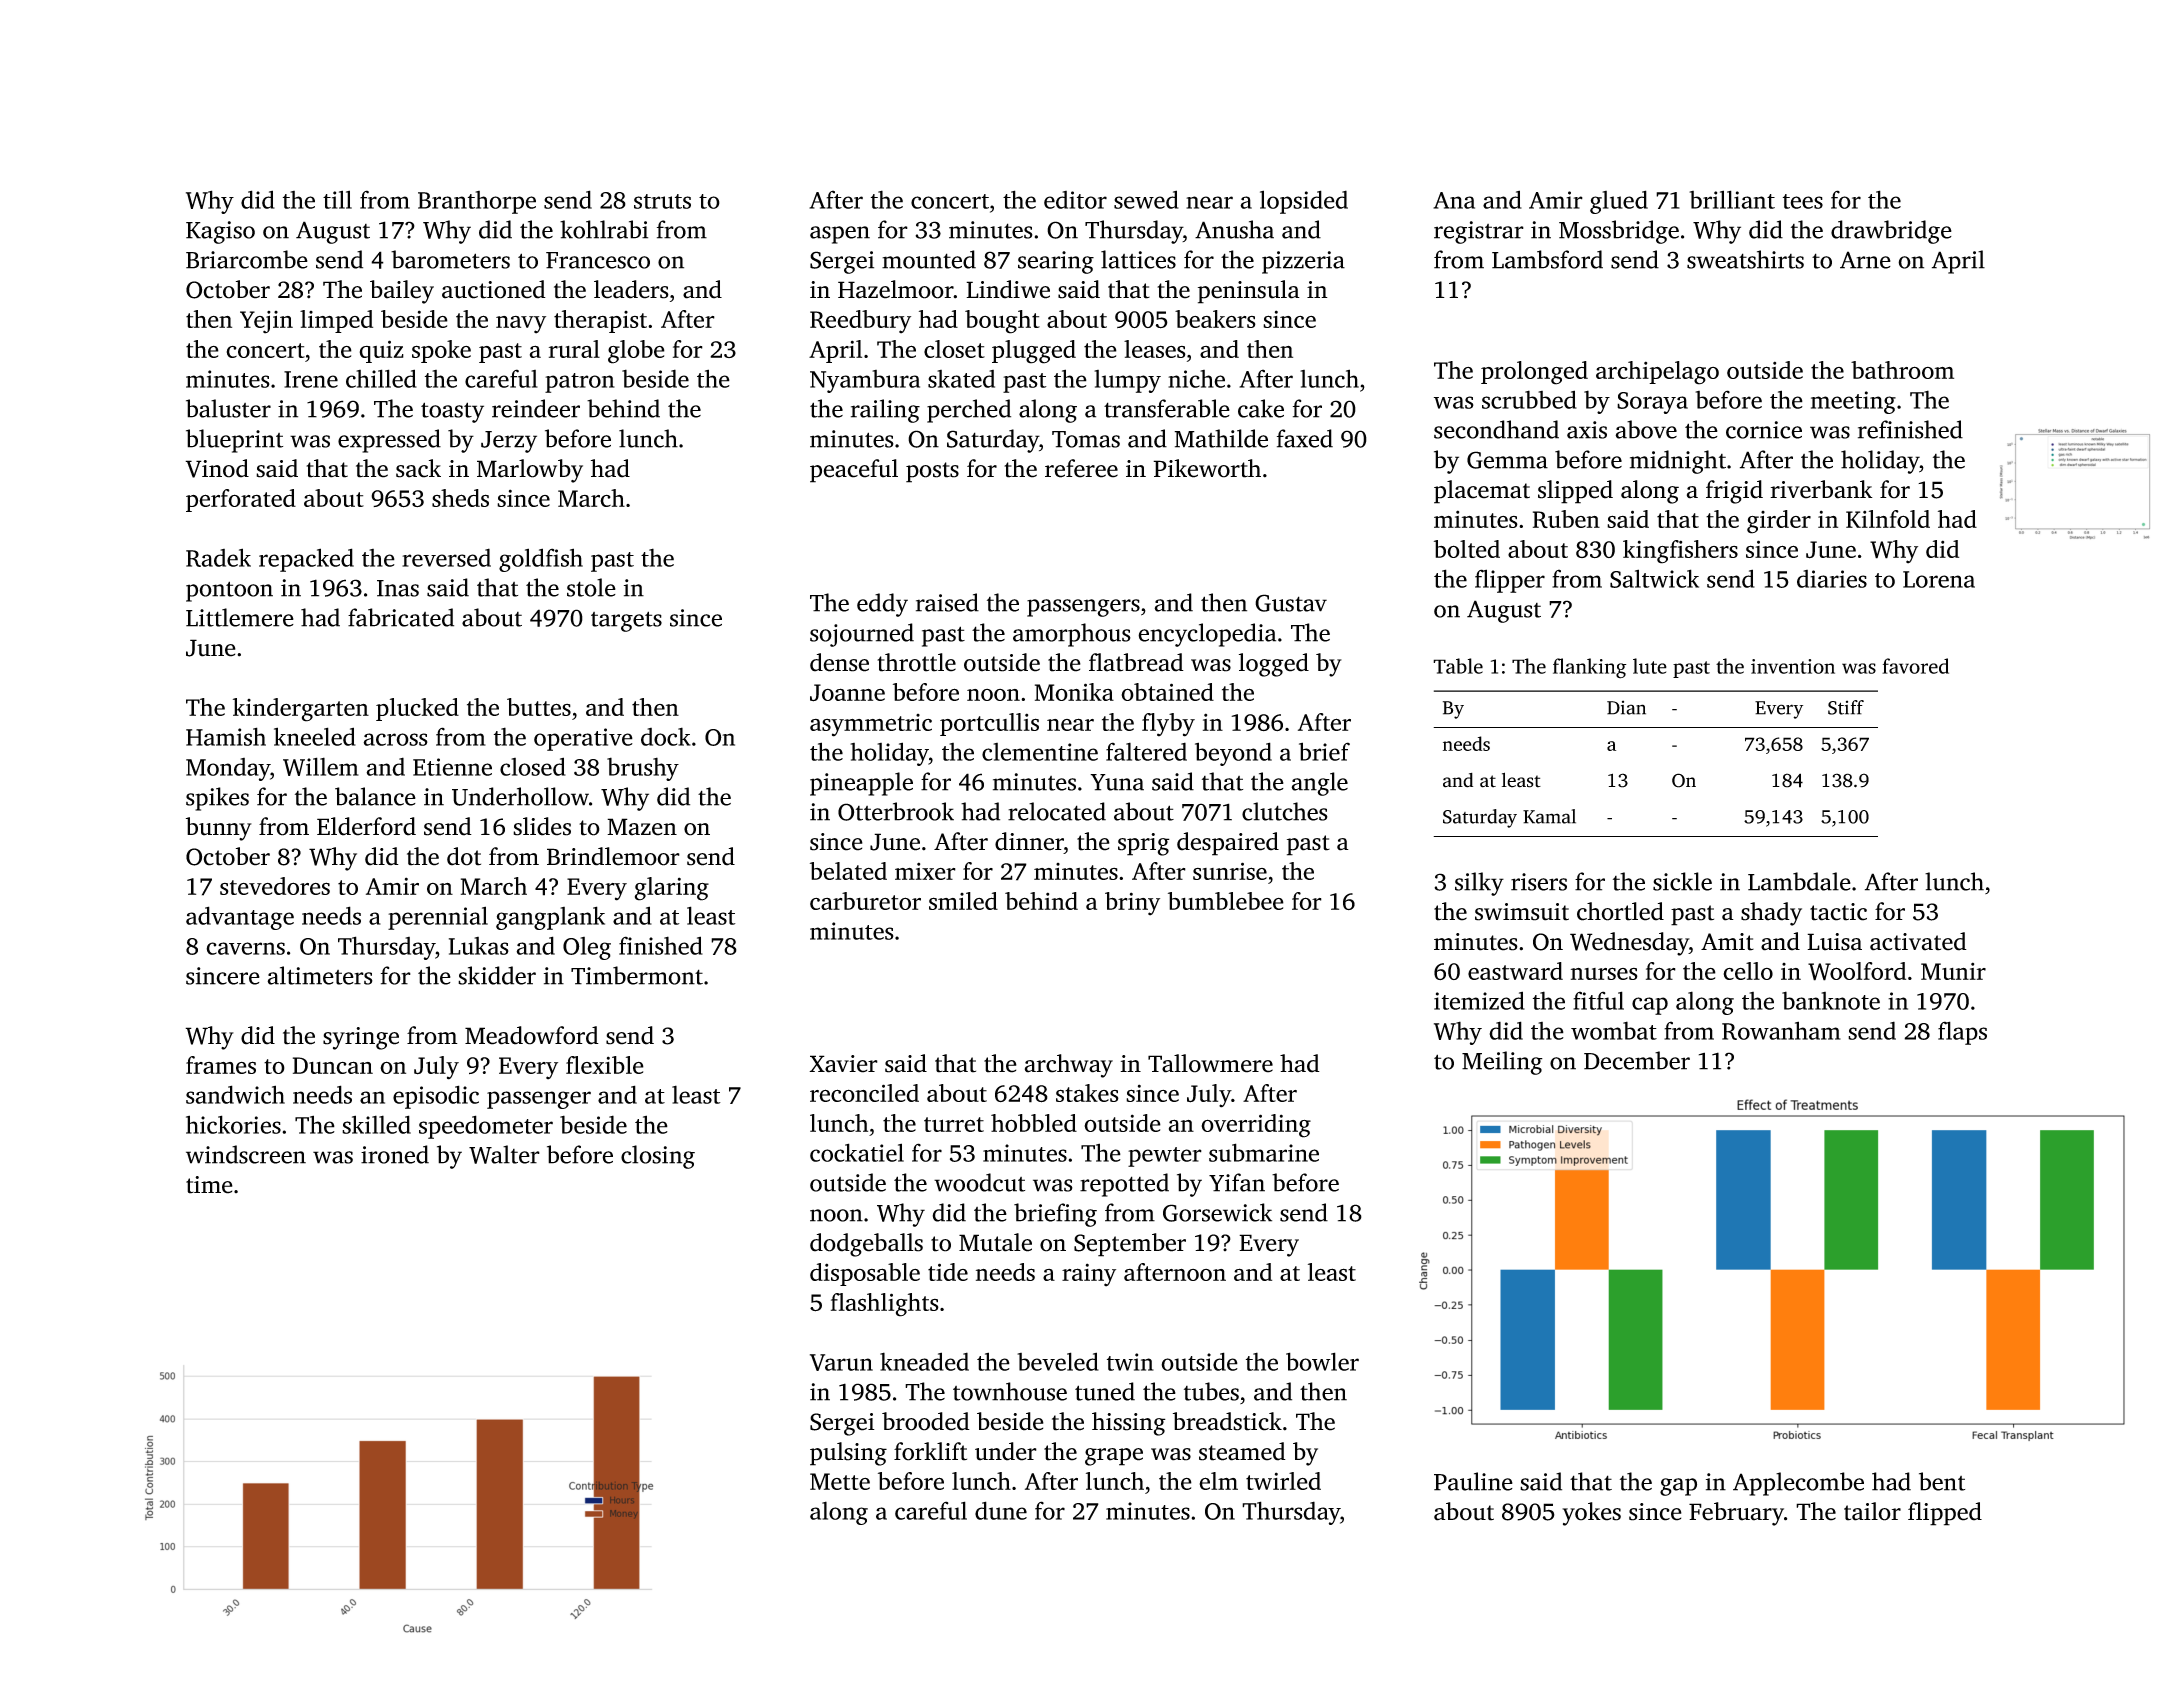  Describe the element at coordinates (929, 259) in the screenshot. I see `mounted` at that location.
